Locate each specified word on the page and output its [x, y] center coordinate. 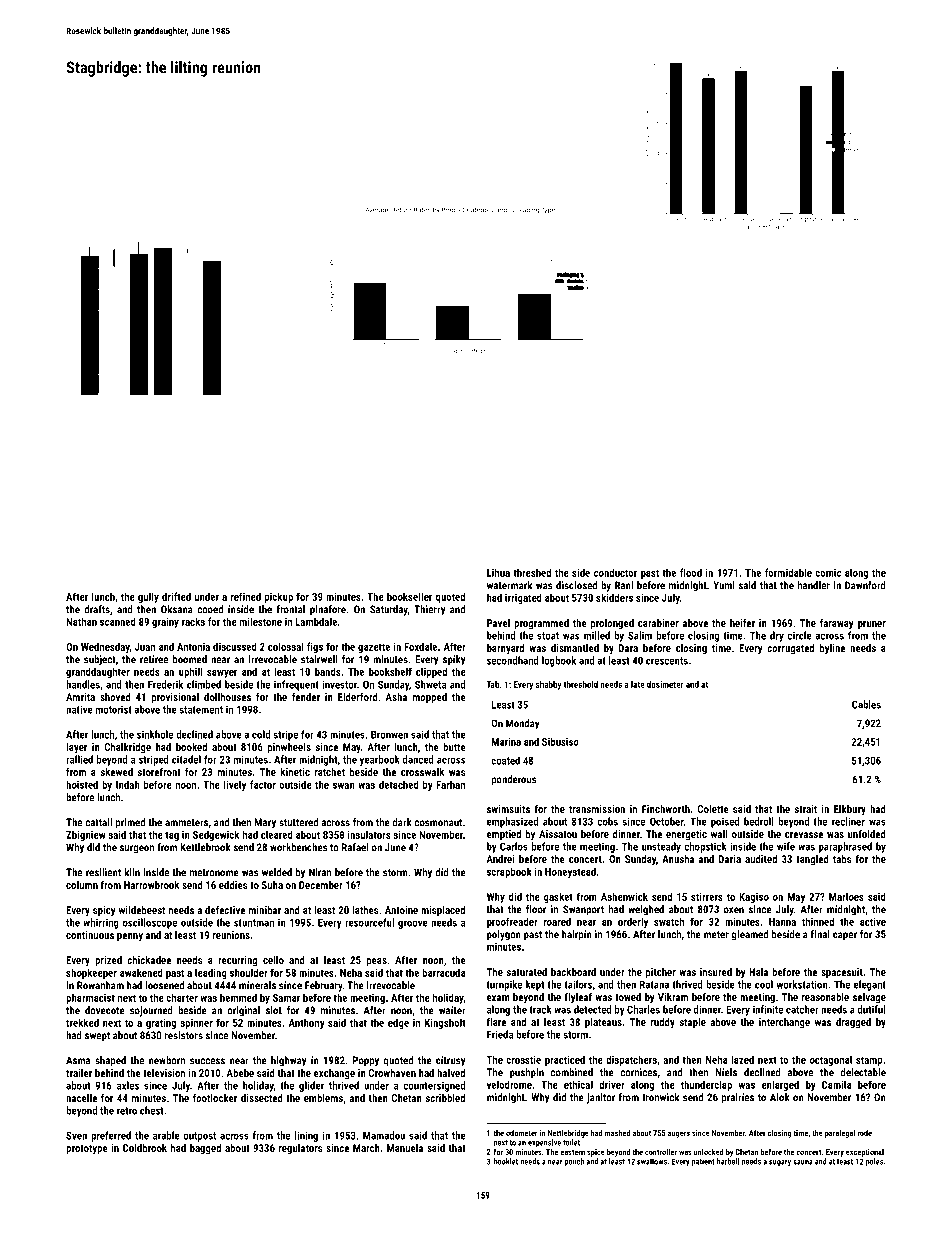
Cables [866, 704]
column [82, 885]
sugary [780, 1163]
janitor [601, 1098]
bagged [205, 1149]
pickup [279, 597]
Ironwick [661, 1097]
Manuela [405, 1148]
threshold [581, 684]
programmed [541, 624]
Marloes [846, 896]
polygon [504, 935]
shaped [110, 1061]
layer [76, 748]
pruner [872, 625]
